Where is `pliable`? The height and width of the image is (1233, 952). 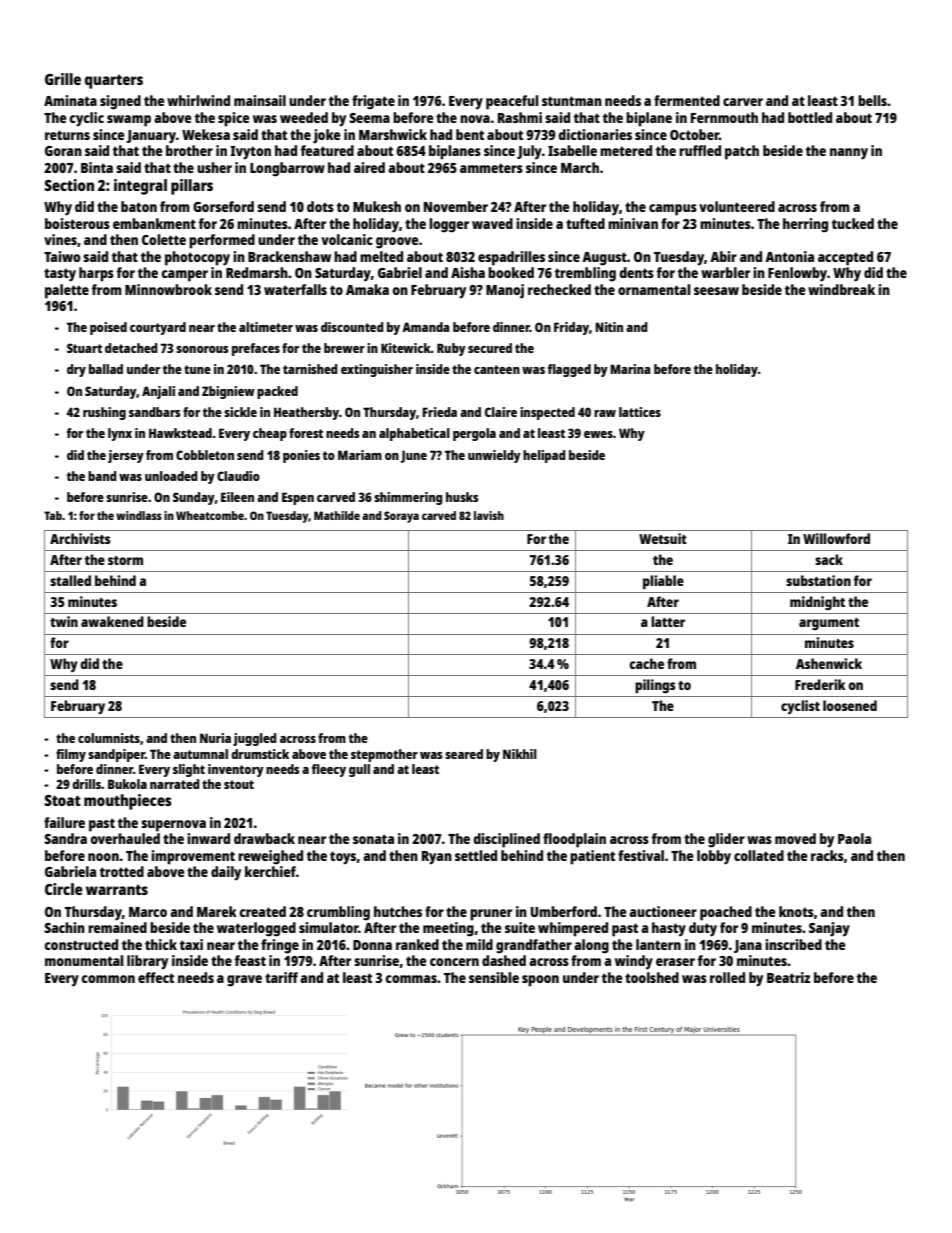
pliable is located at coordinates (663, 582).
